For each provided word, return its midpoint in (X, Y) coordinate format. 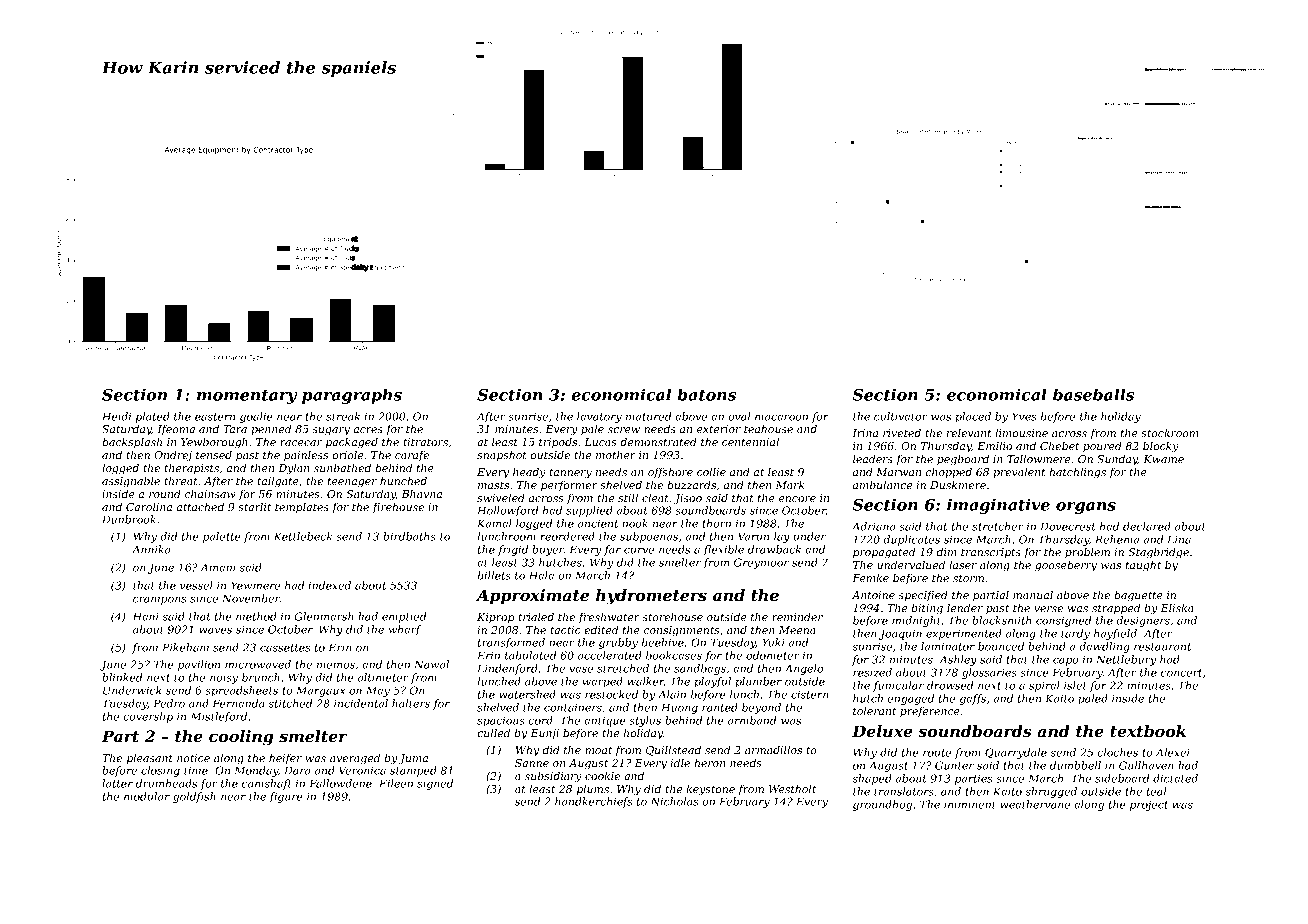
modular (147, 796)
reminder (797, 616)
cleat (655, 497)
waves (215, 630)
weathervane (1035, 804)
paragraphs (352, 396)
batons (706, 394)
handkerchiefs (594, 802)
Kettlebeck (303, 536)
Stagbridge (1158, 553)
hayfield (1115, 634)
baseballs (1093, 394)
